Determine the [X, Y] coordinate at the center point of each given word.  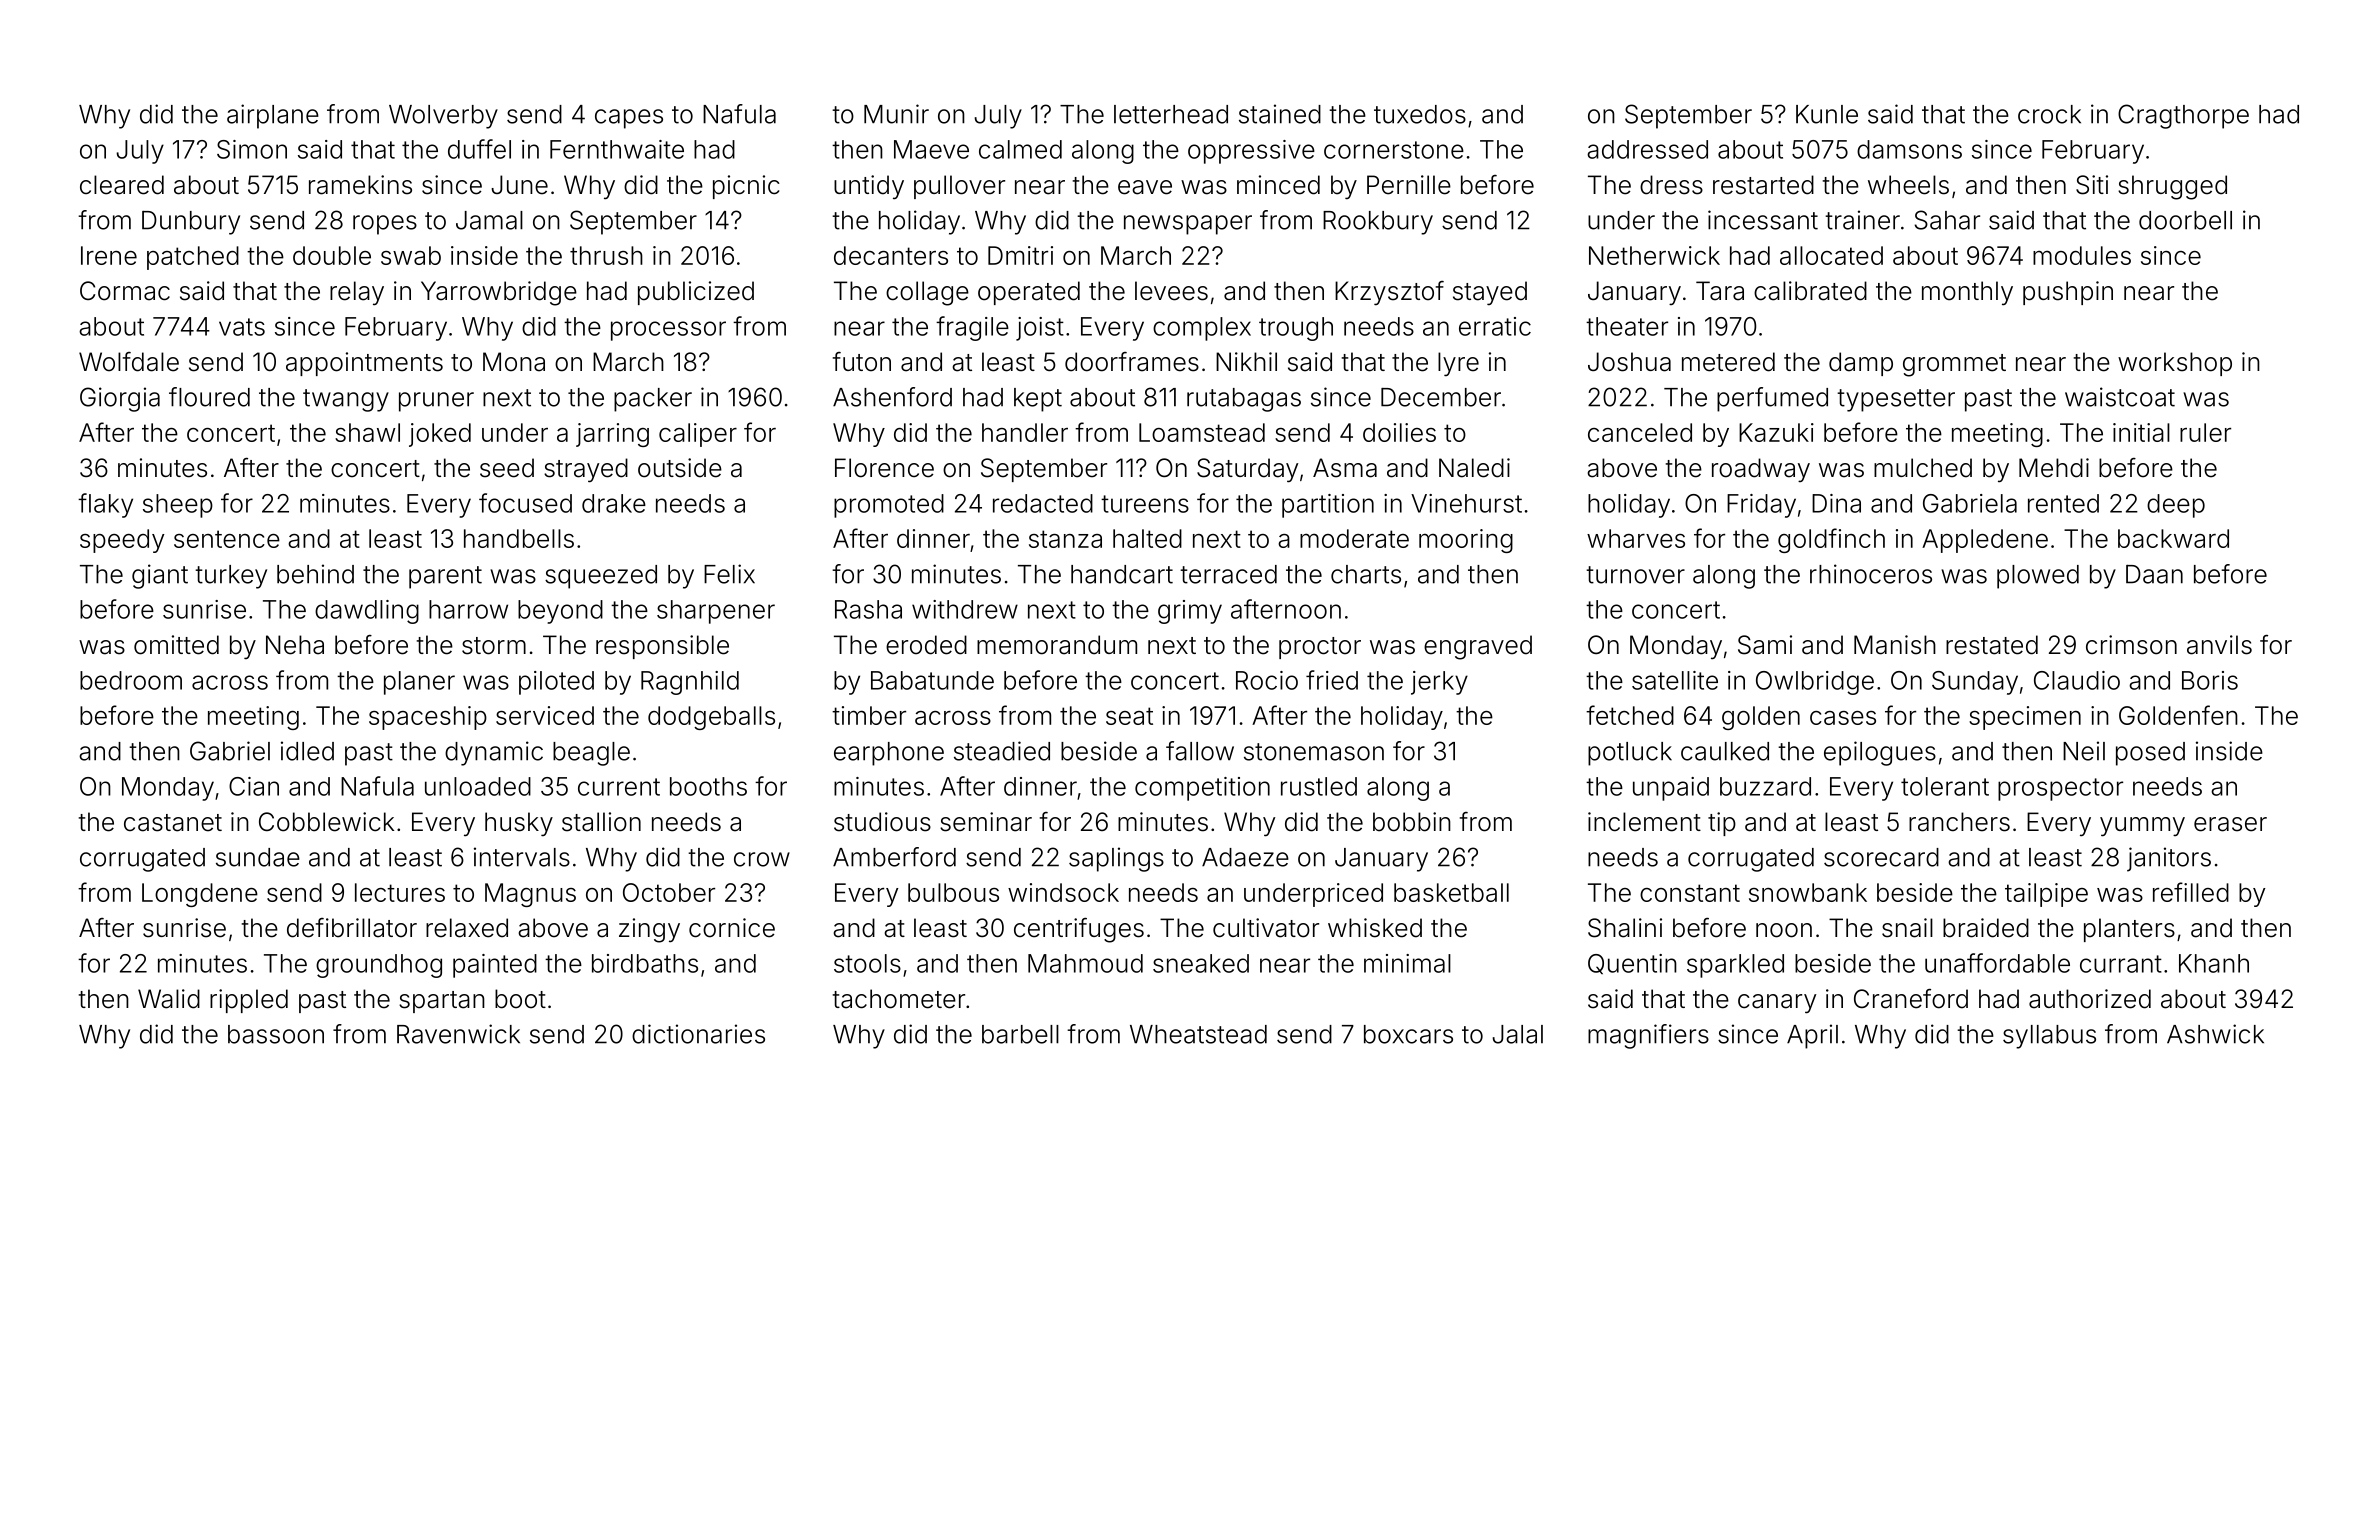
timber [869, 715]
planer [419, 683]
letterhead [1171, 114]
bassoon [276, 1034]
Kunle [1827, 114]
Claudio [2077, 680]
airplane [273, 116]
